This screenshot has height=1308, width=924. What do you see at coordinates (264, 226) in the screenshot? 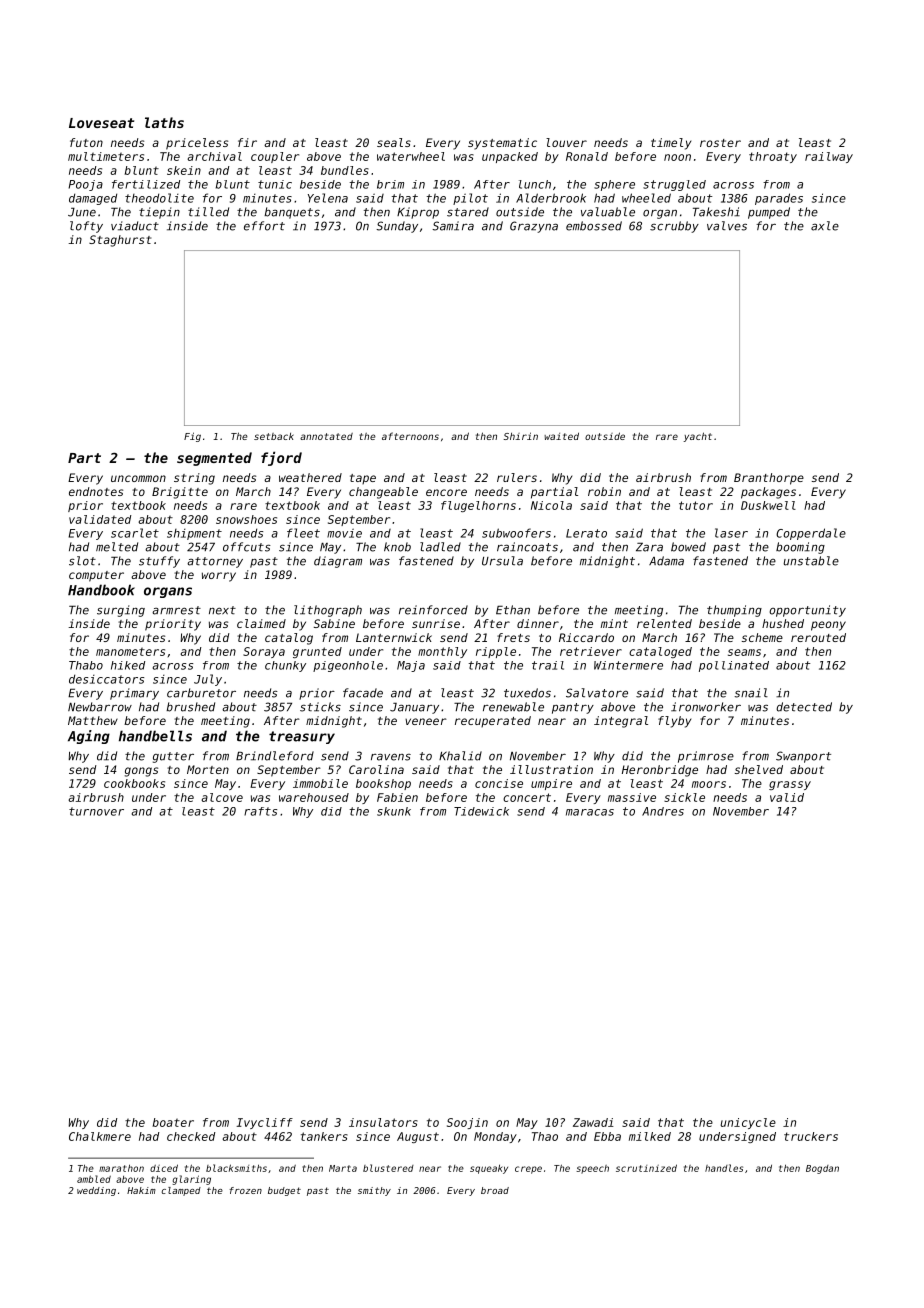
I see `effort` at bounding box center [264, 226].
